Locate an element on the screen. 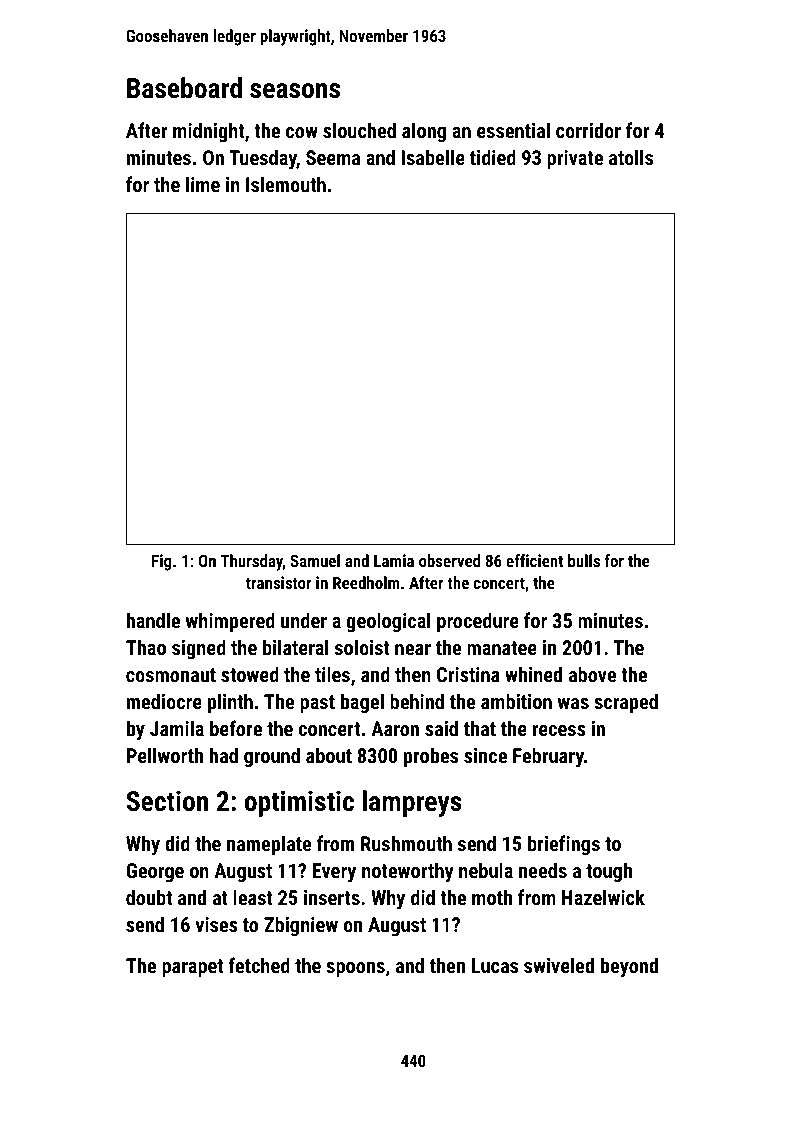 Image resolution: width=801 pixels, height=1137 pixels. scraped is located at coordinates (626, 703).
